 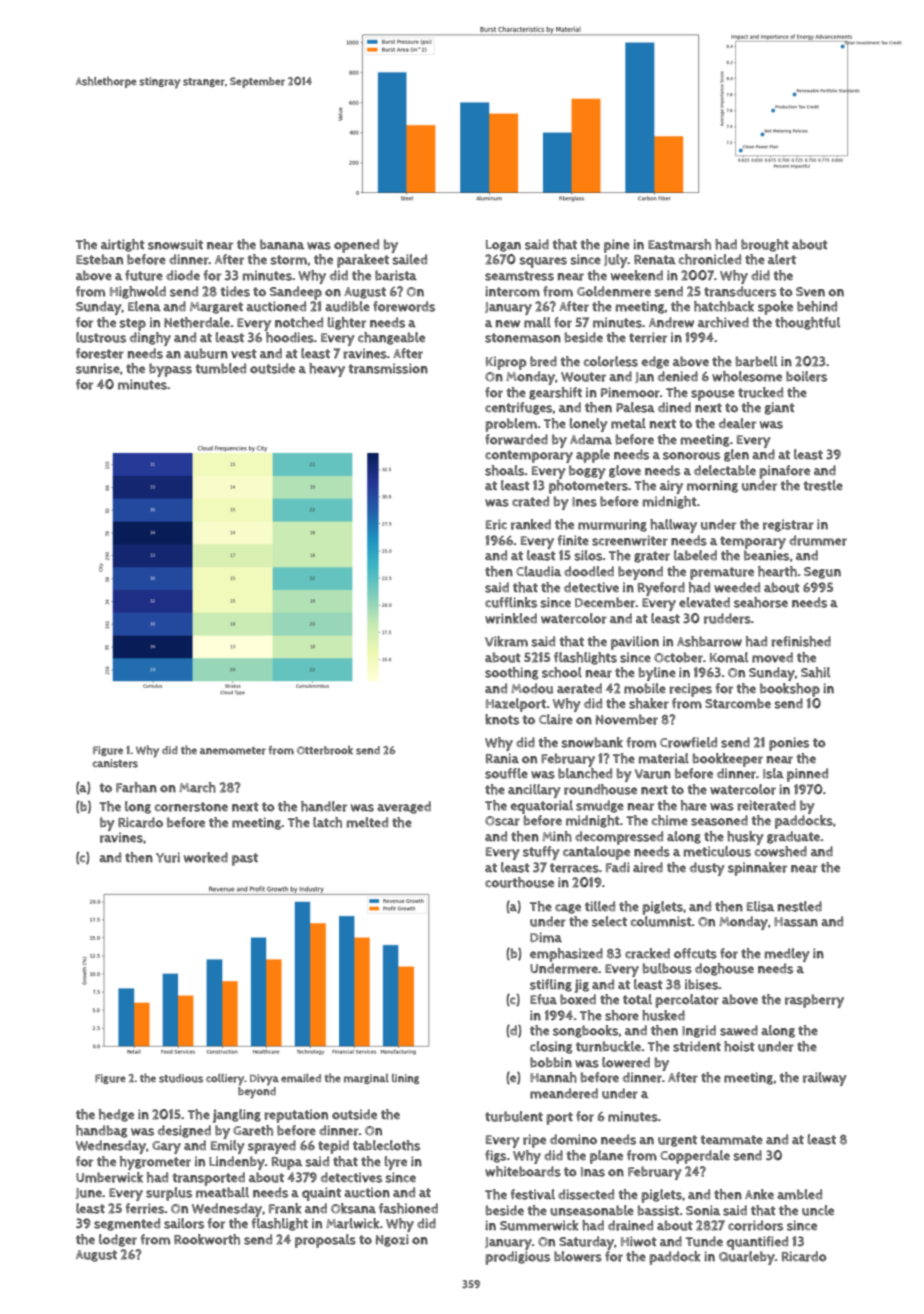 I want to click on Eastmarsh, so click(x=679, y=244).
